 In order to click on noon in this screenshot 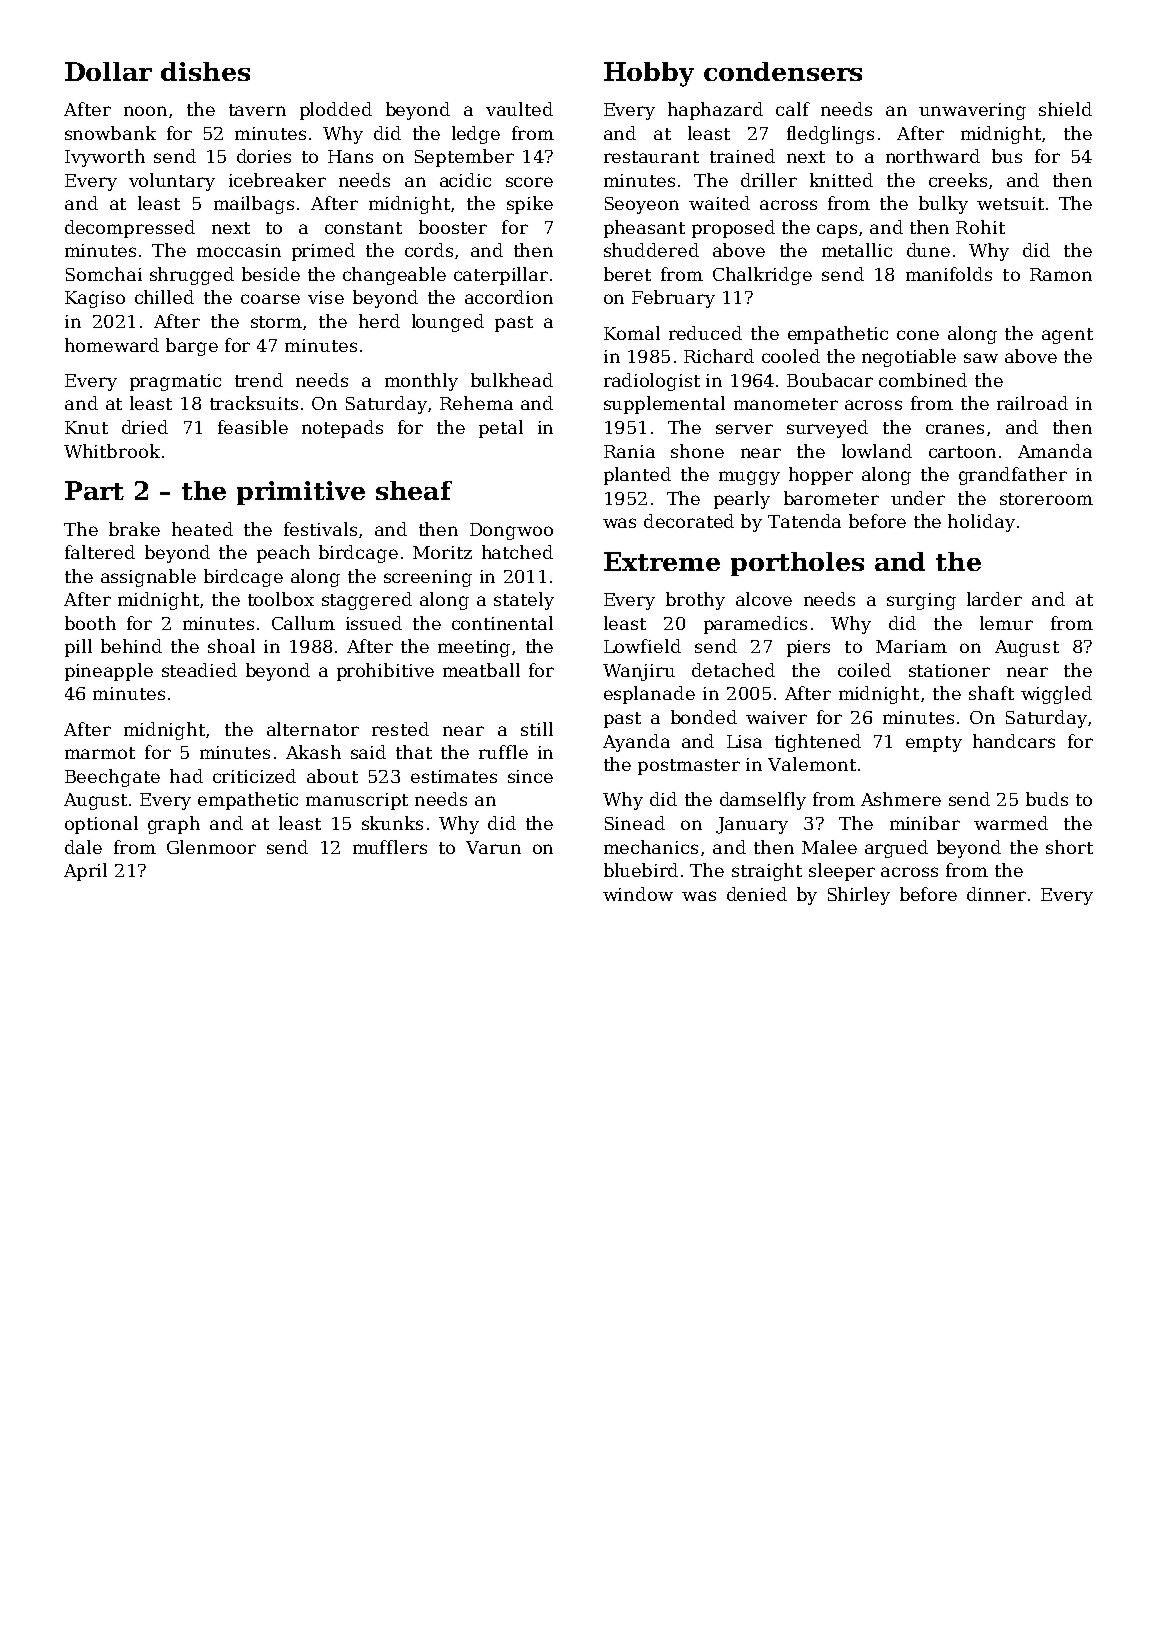, I will do `click(145, 111)`.
